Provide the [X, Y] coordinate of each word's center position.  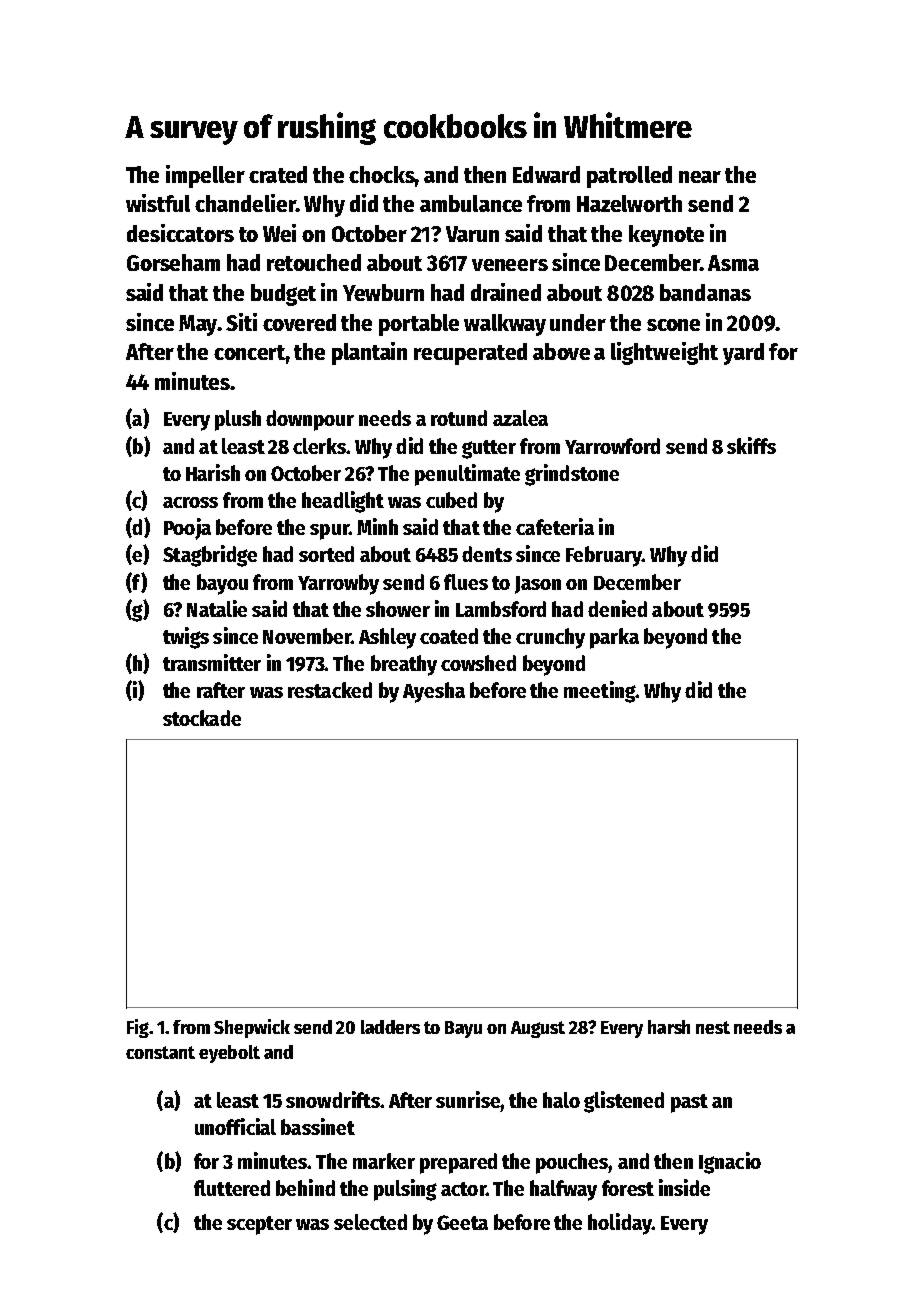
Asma [733, 263]
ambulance [471, 203]
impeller [205, 176]
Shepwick [252, 1028]
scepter [259, 1225]
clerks [319, 446]
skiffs [751, 445]
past [689, 1103]
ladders [390, 1027]
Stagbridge [210, 556]
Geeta [462, 1222]
